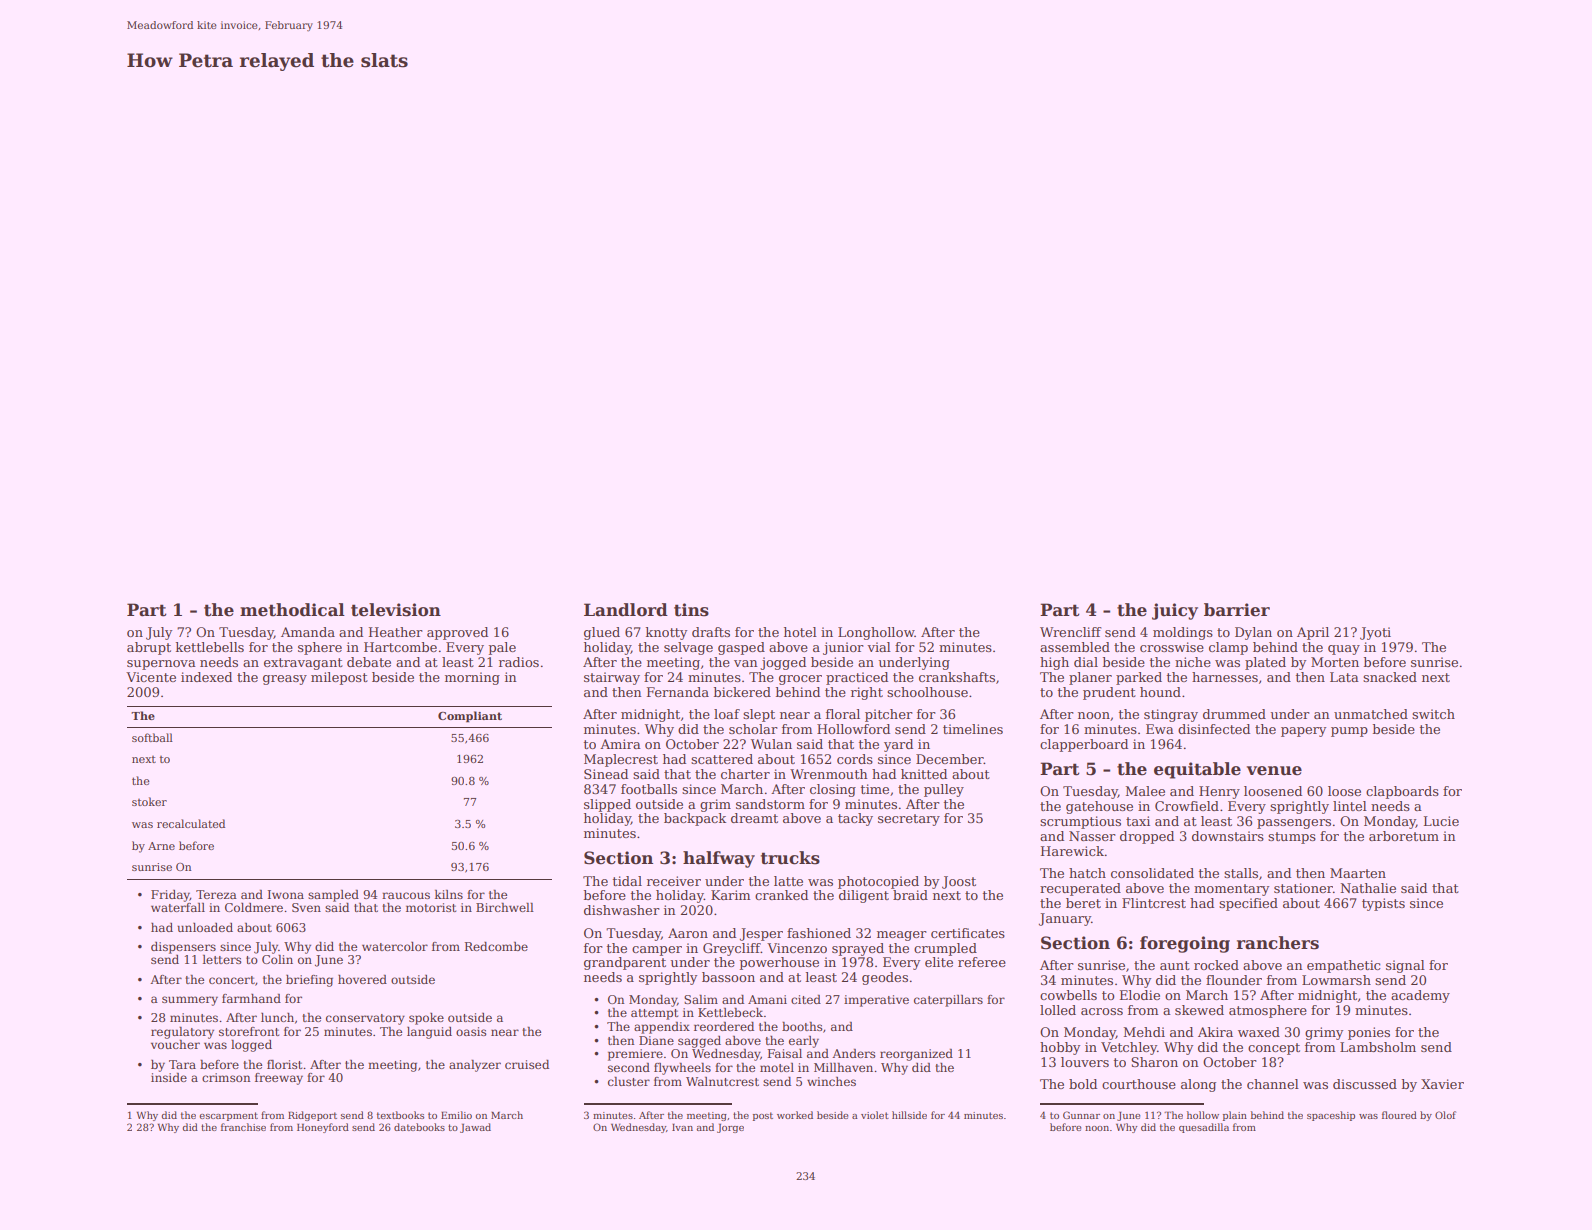 The height and width of the screenshot is (1230, 1592). I want to click on Ivan, so click(682, 1127).
